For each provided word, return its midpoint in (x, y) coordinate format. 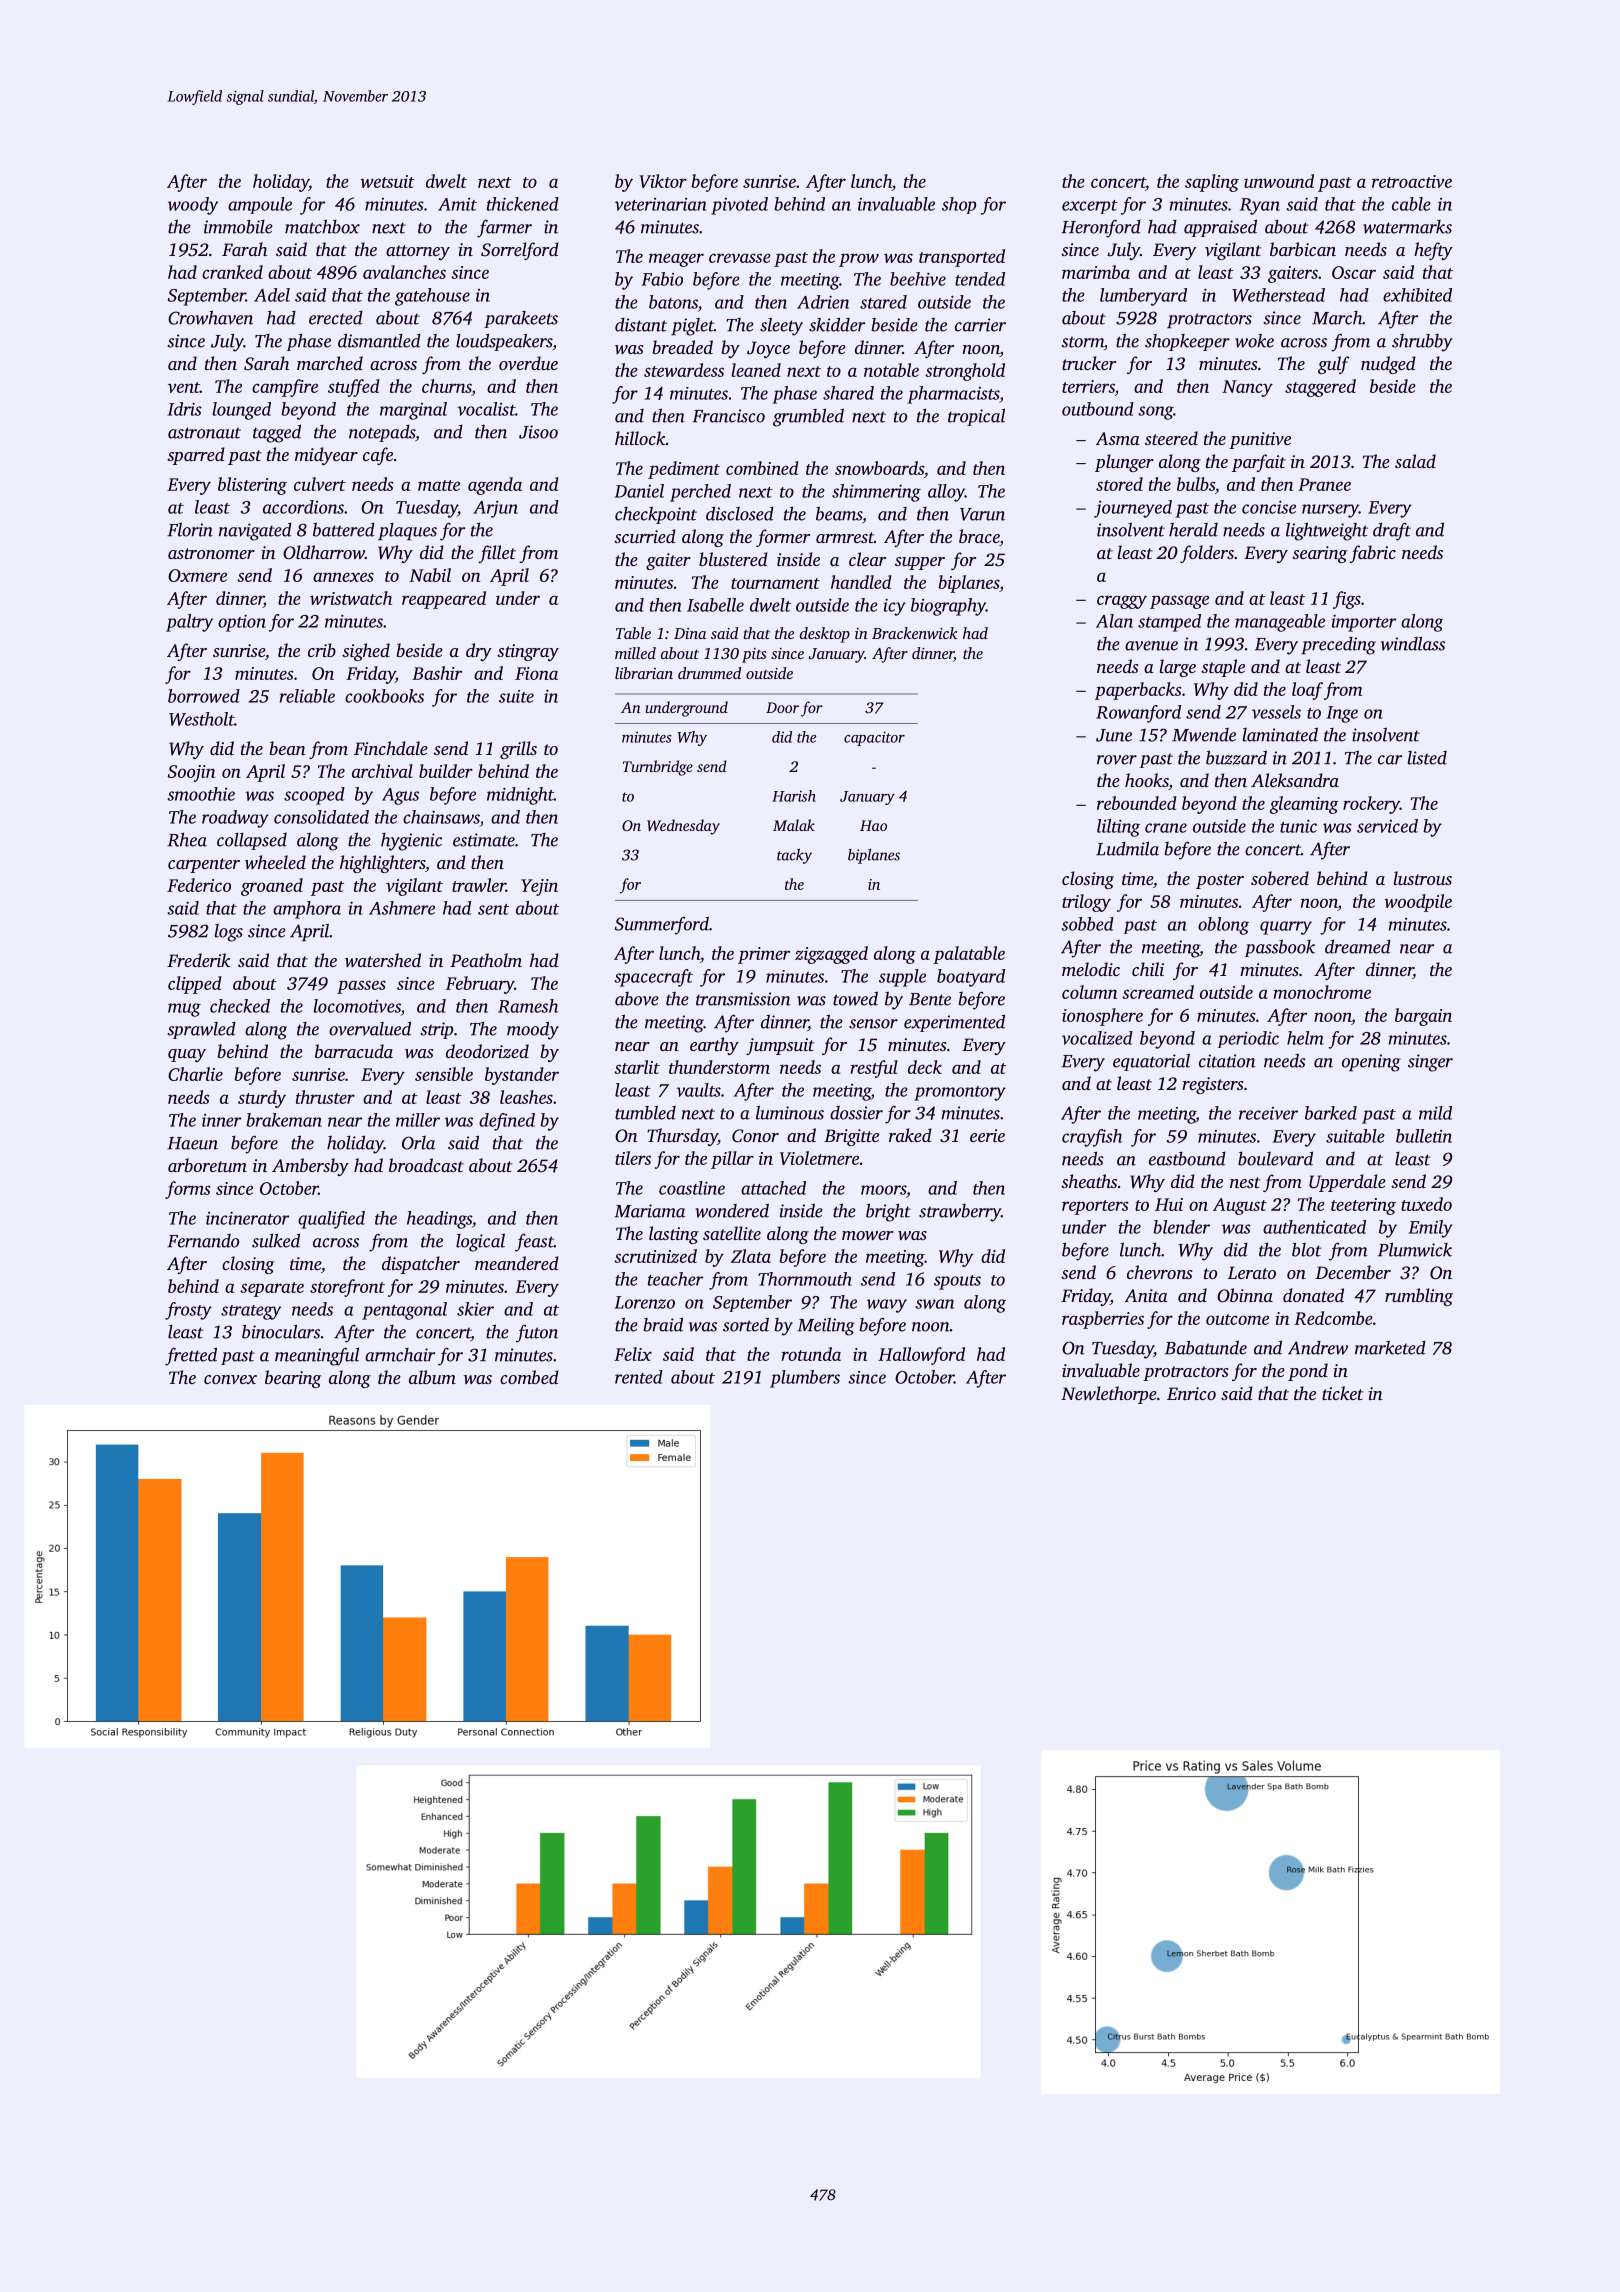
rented (639, 1377)
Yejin (539, 887)
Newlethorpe (1109, 1395)
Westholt (201, 719)
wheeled (275, 862)
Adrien (823, 302)
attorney (418, 252)
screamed (1158, 992)
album (432, 1377)
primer (764, 955)
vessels (1276, 712)
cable (1411, 204)
